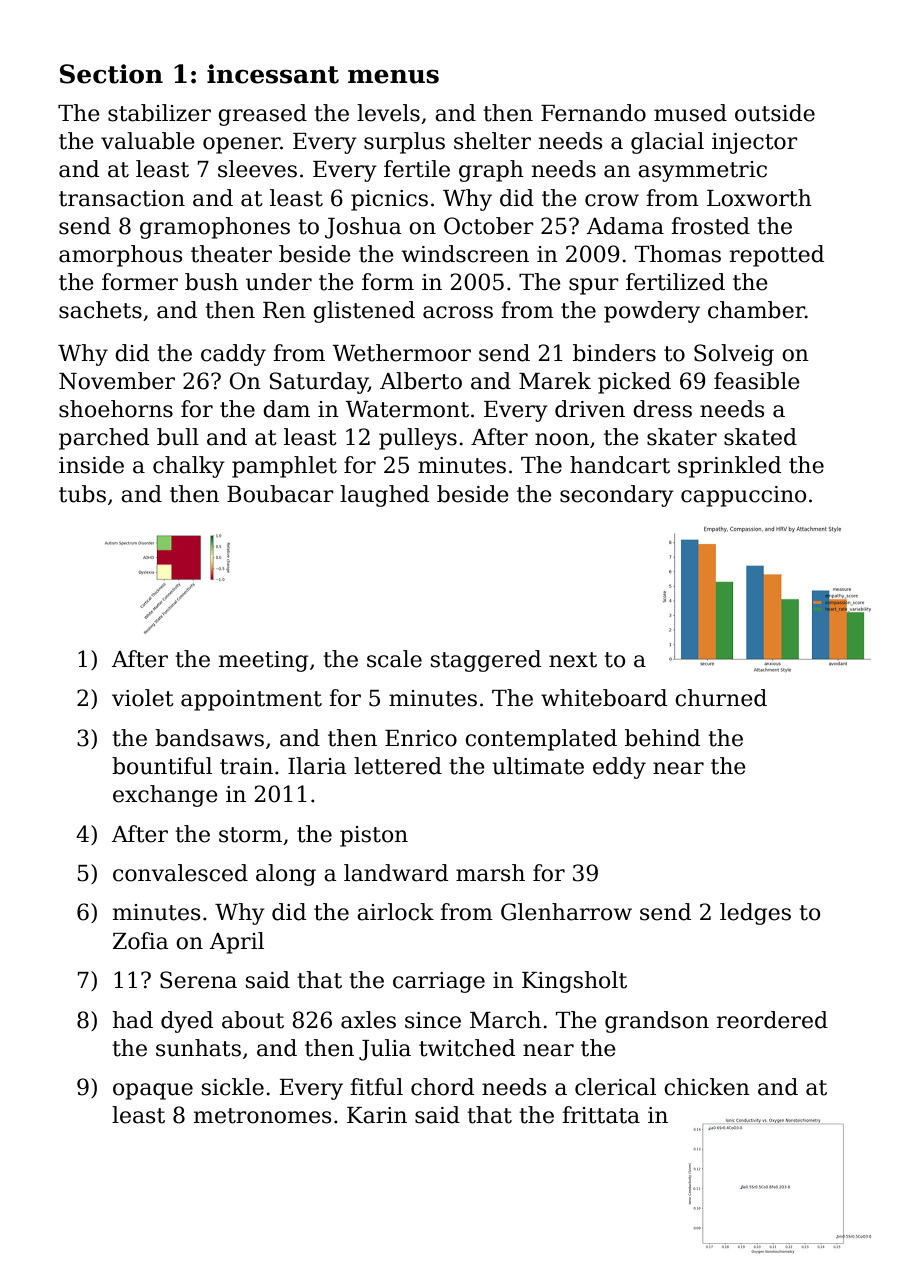  What do you see at coordinates (122, 198) in the screenshot?
I see `transaction` at bounding box center [122, 198].
